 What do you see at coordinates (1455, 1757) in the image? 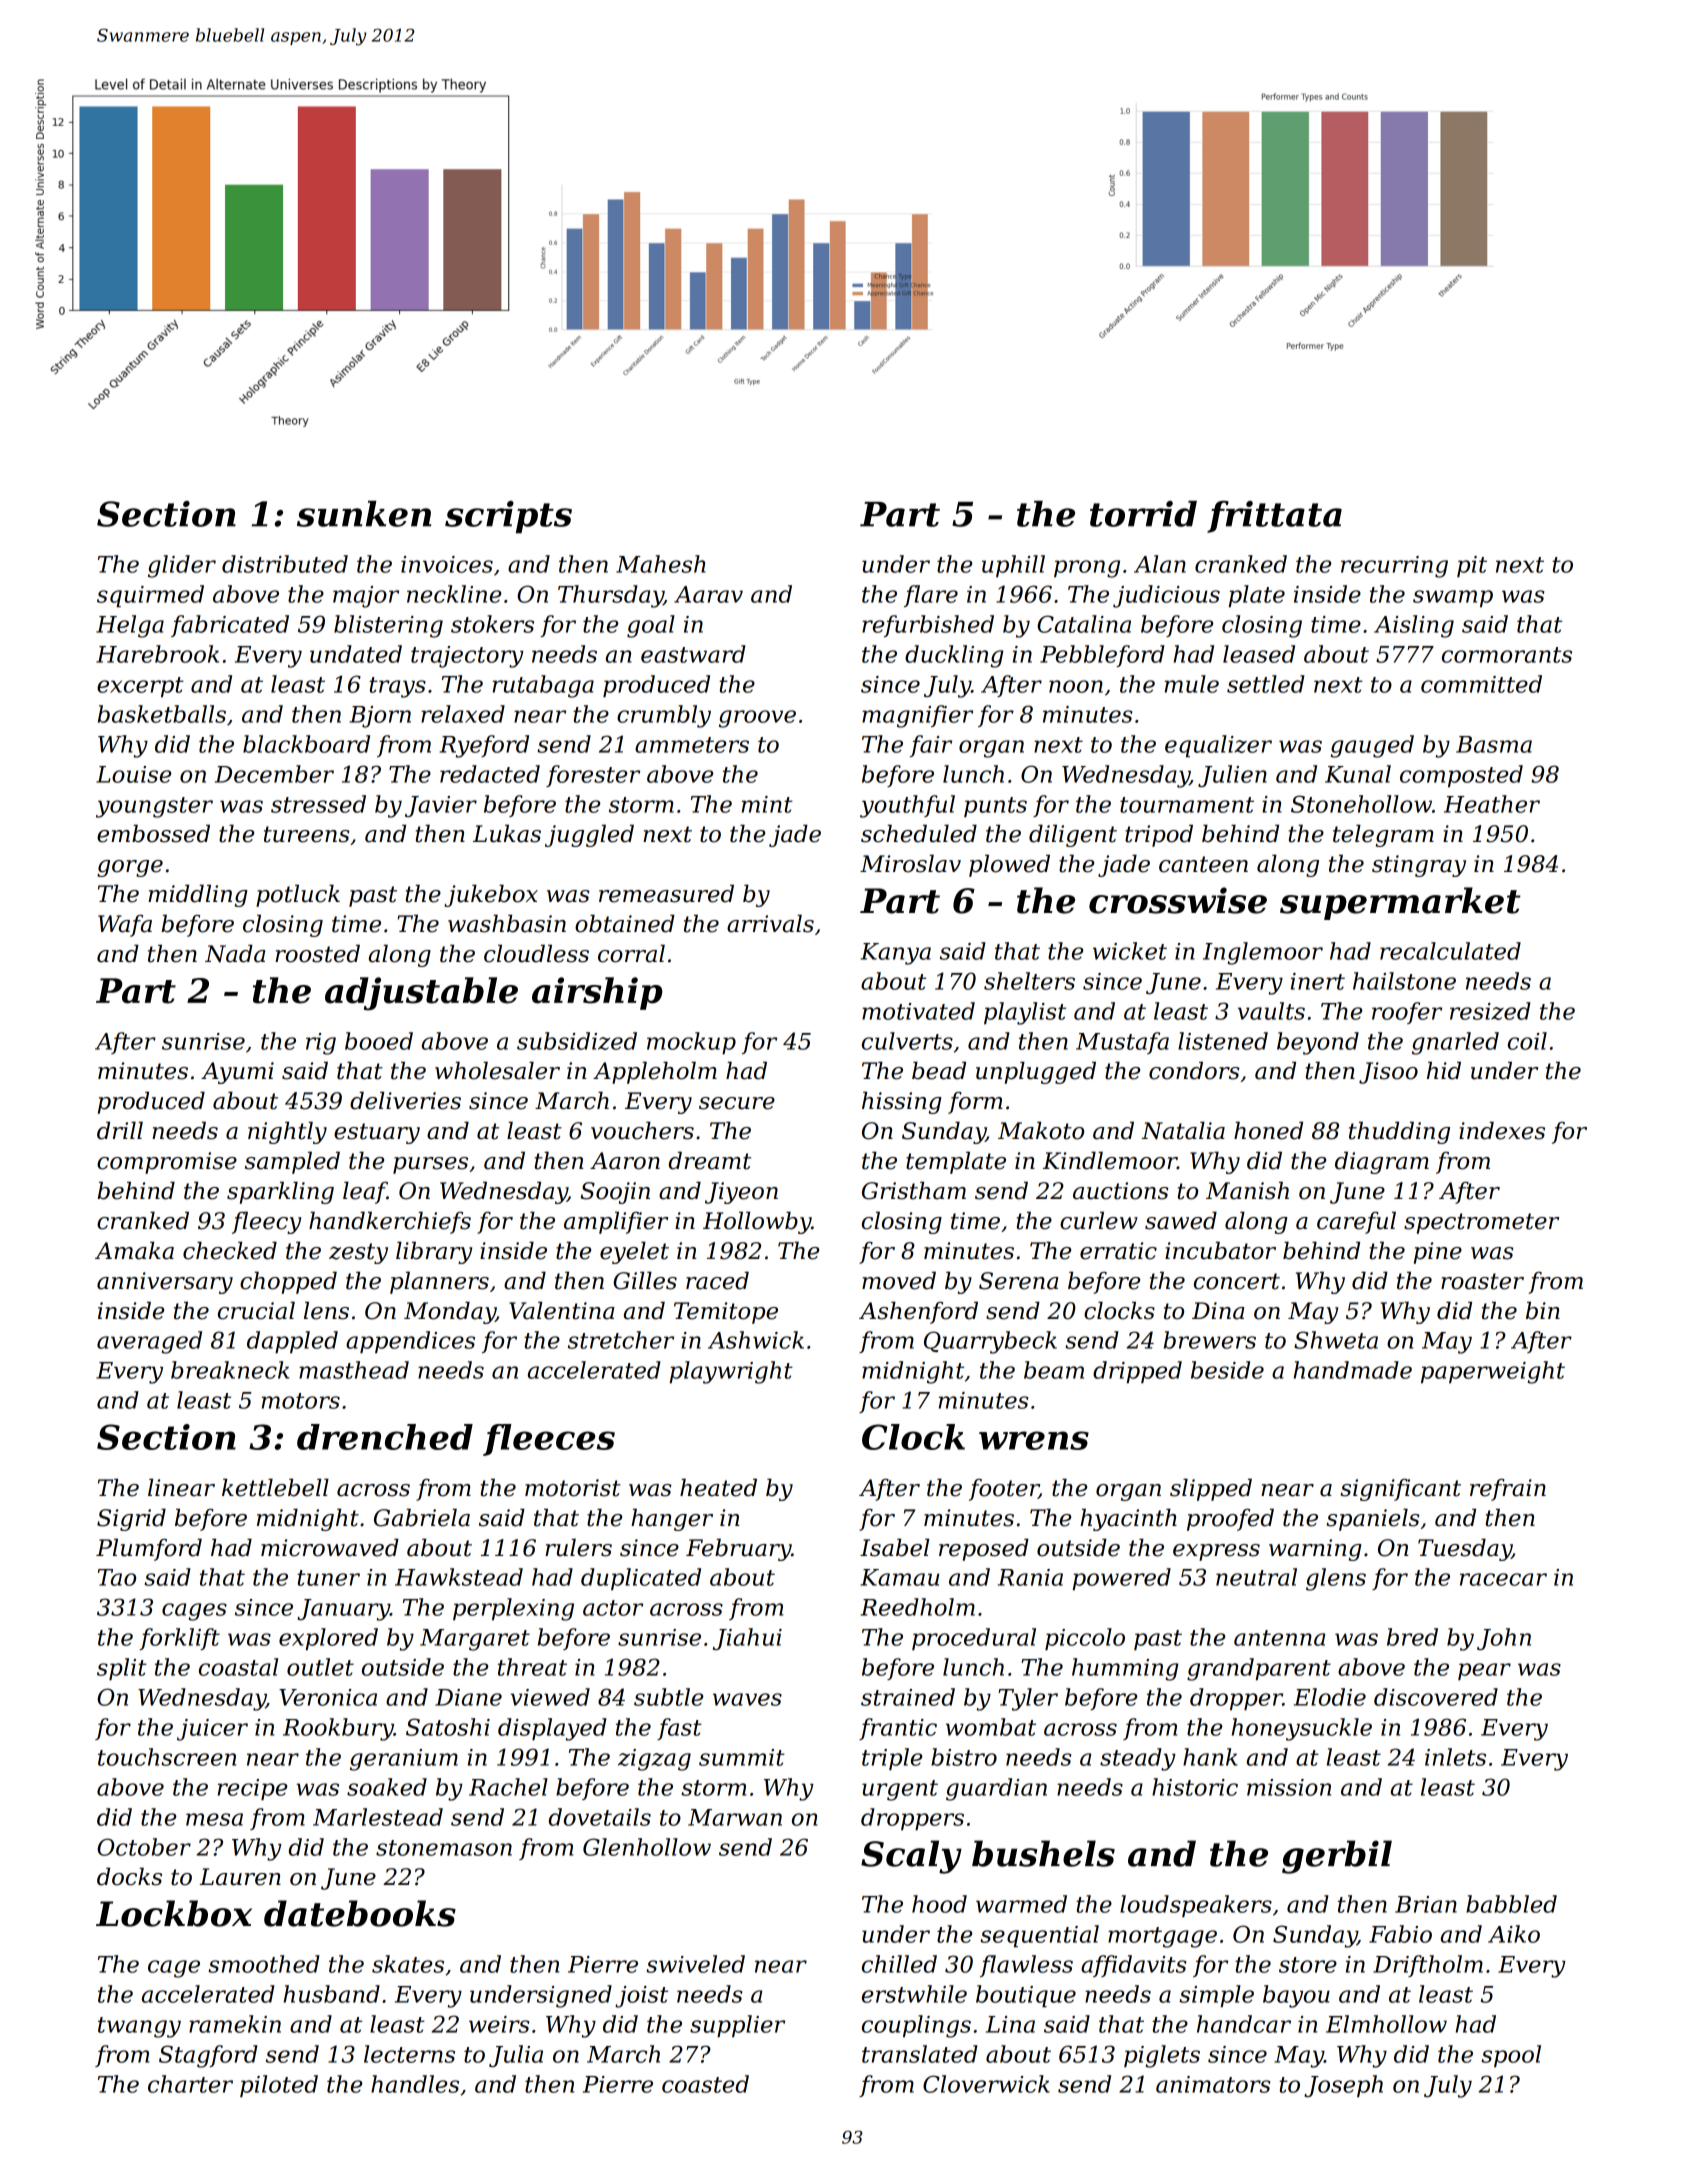
I see `inlets` at bounding box center [1455, 1757].
